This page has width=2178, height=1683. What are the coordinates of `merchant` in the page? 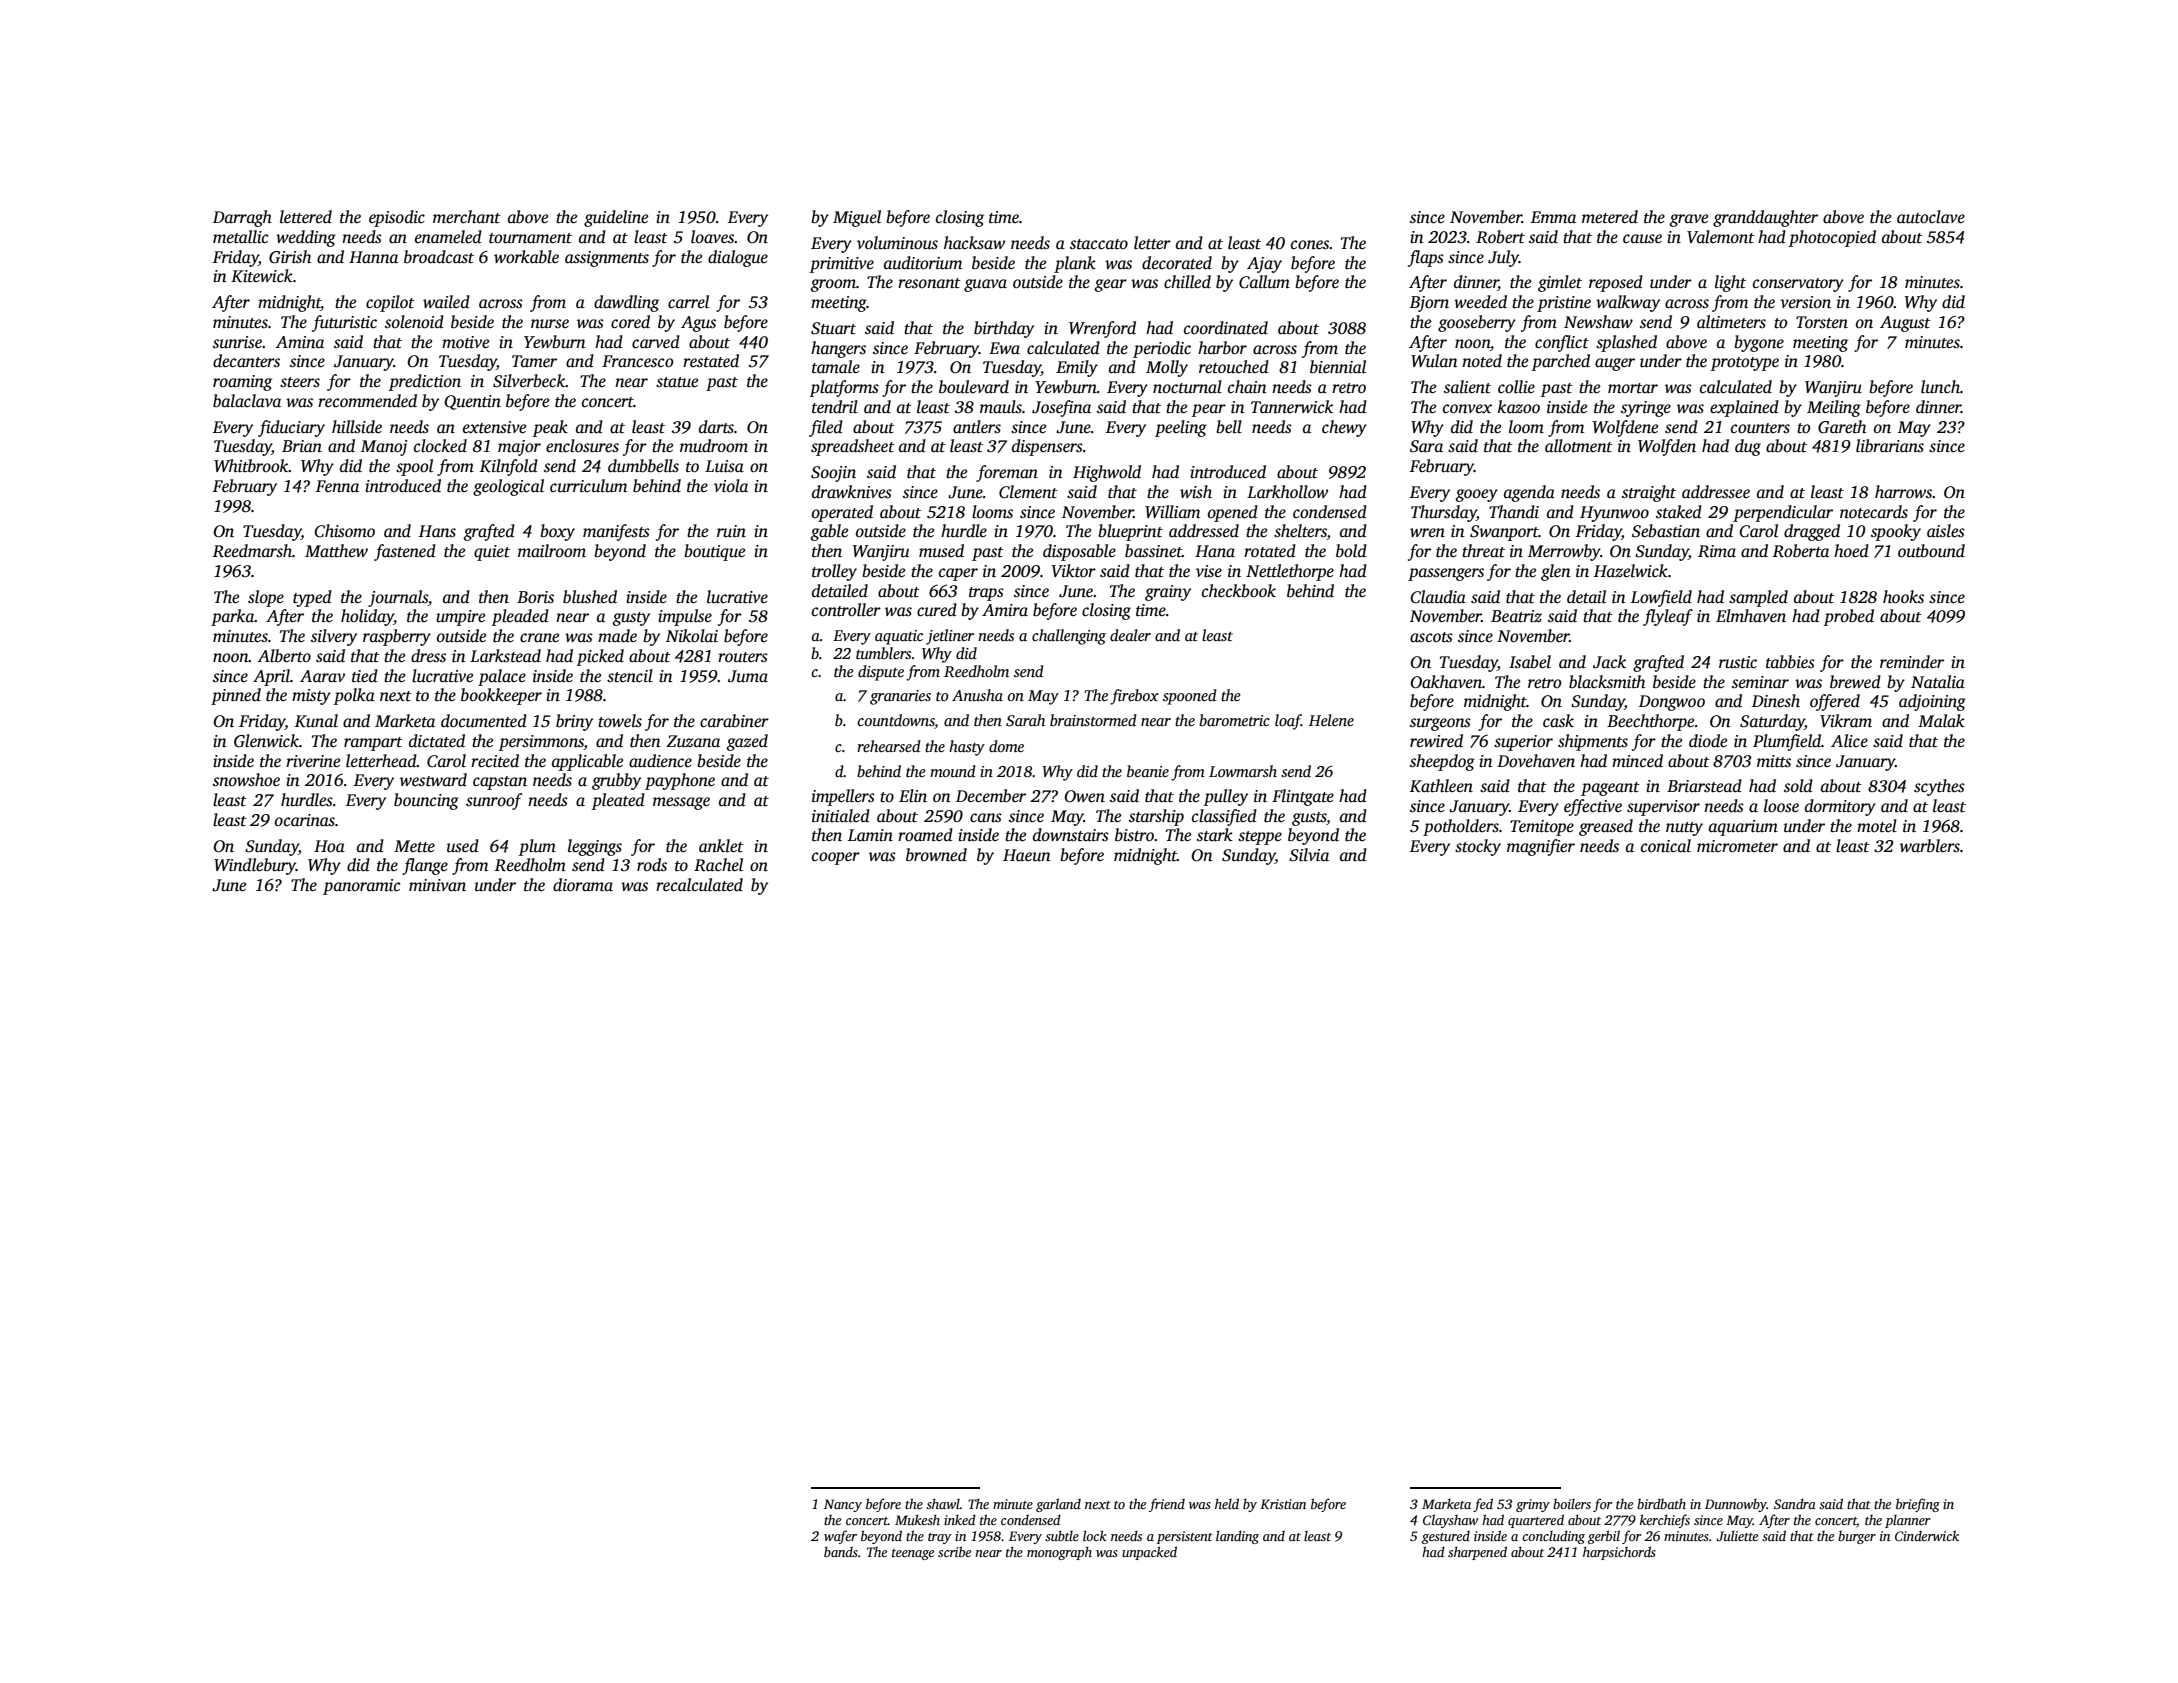 It's located at (467, 217).
